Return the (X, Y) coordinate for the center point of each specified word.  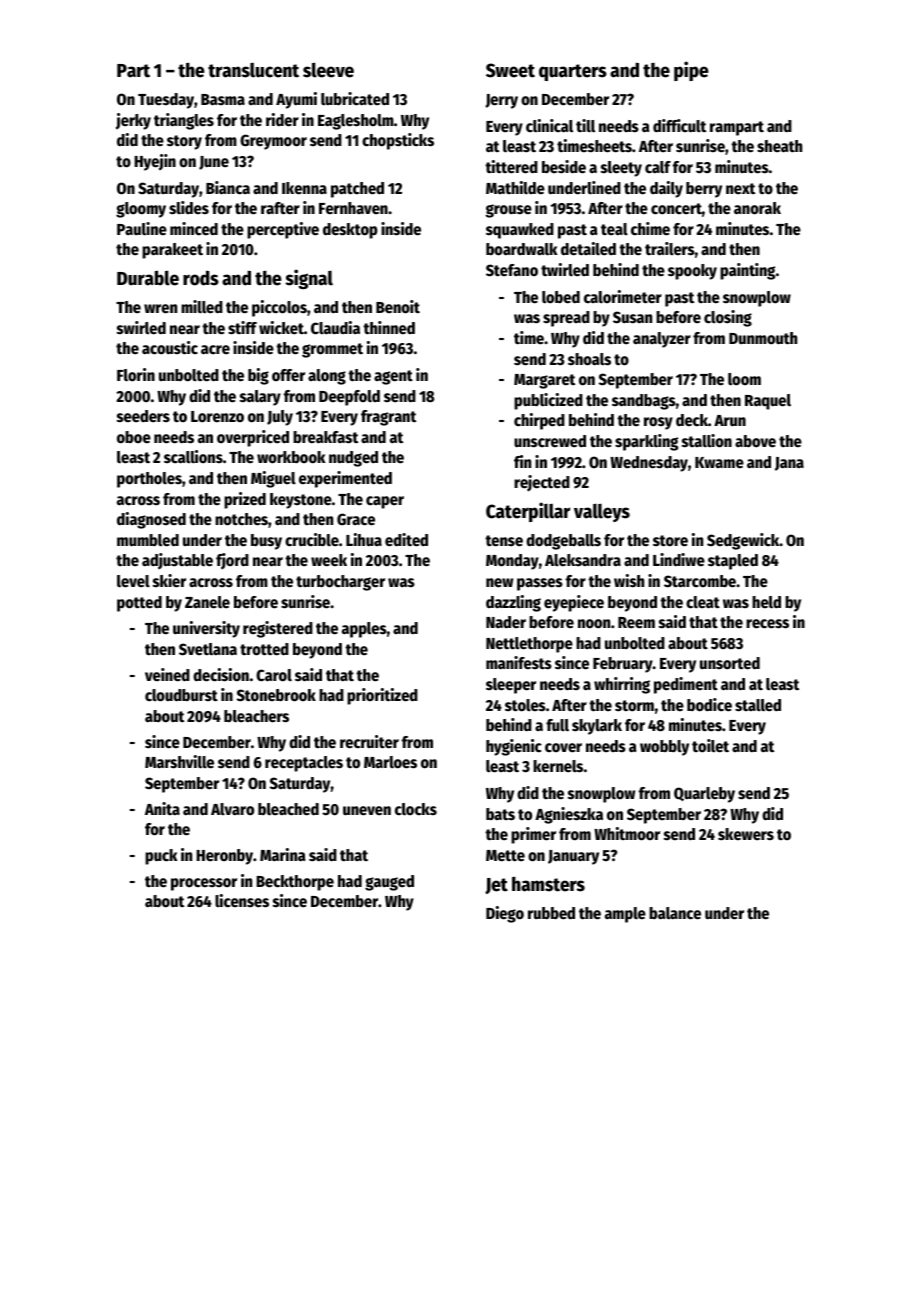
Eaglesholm (356, 122)
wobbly (664, 748)
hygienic (514, 747)
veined (167, 675)
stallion (707, 441)
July (280, 418)
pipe (691, 71)
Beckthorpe (295, 883)
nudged (353, 459)
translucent (253, 70)
